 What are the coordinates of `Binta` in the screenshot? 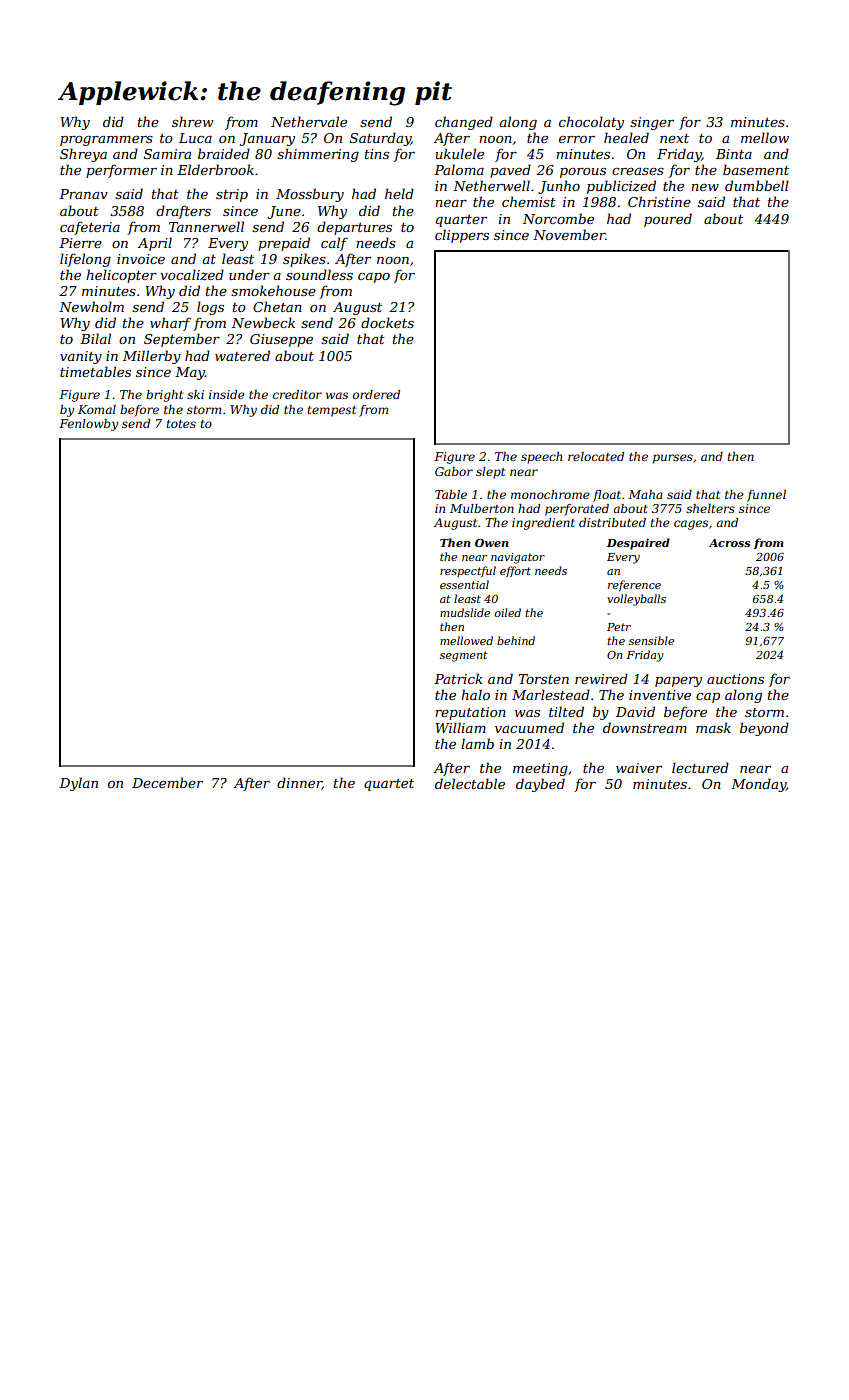 It's located at (734, 154).
